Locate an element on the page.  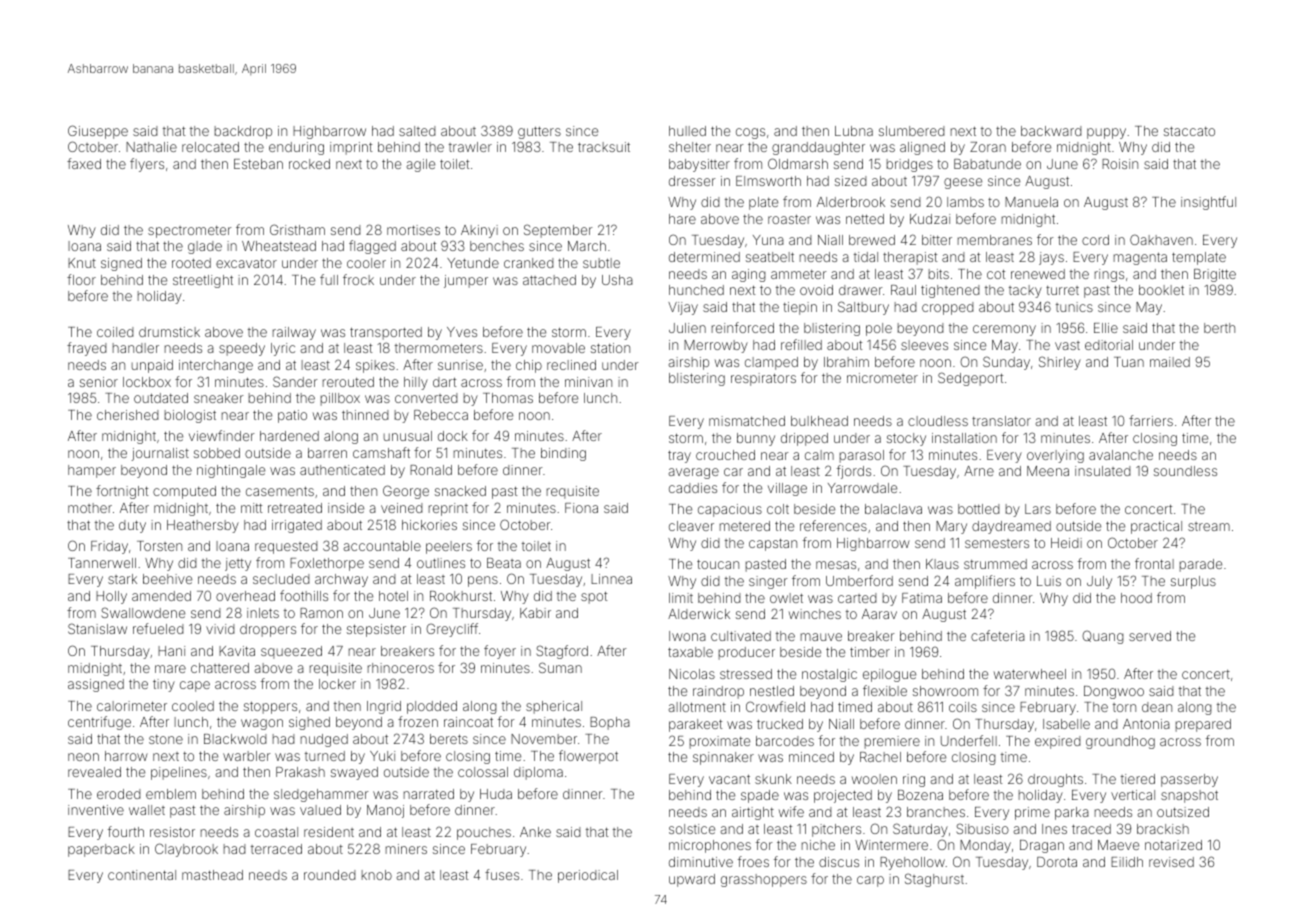
Manuela is located at coordinates (1031, 202).
